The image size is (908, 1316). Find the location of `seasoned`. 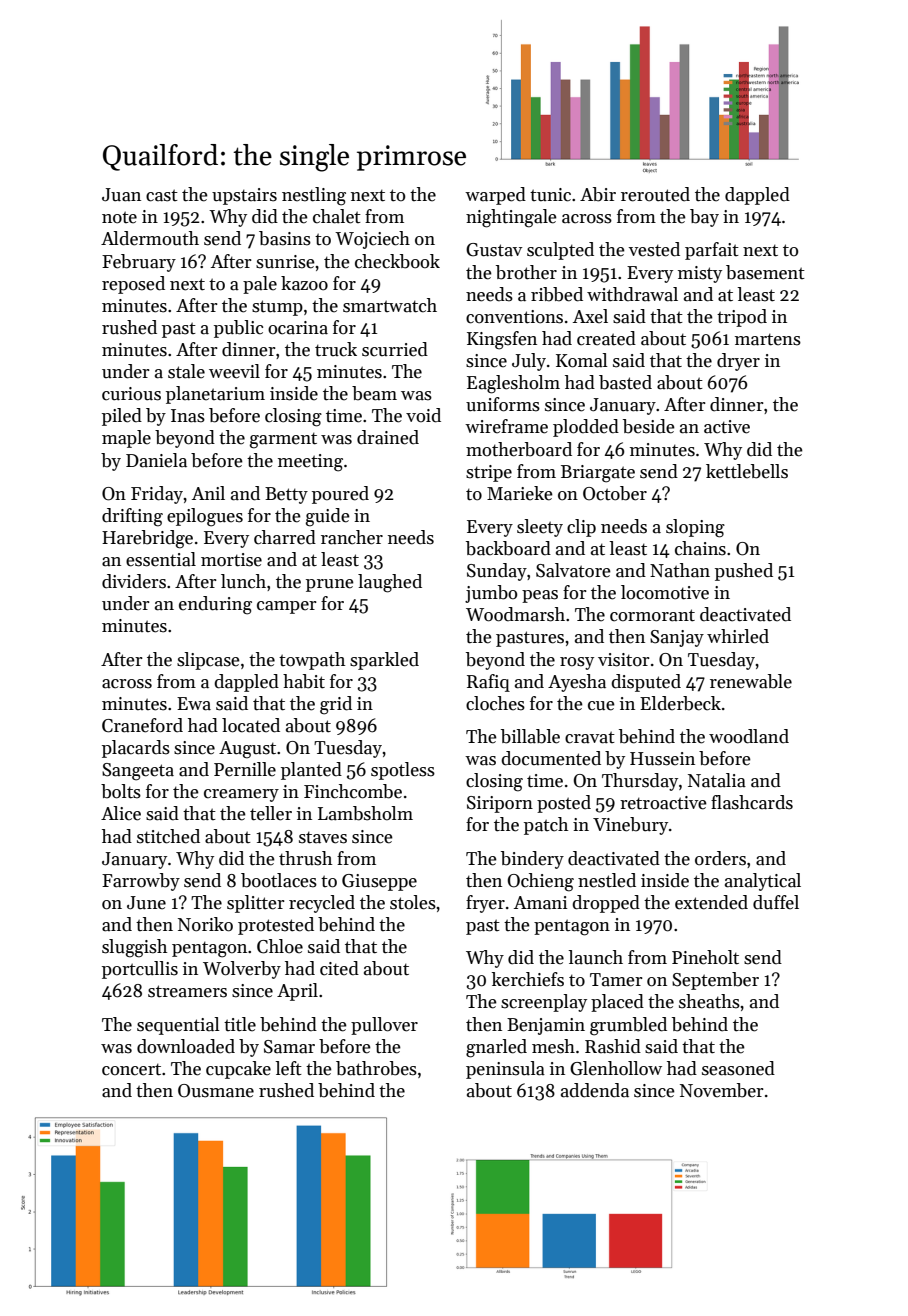

seasoned is located at coordinates (738, 1068).
